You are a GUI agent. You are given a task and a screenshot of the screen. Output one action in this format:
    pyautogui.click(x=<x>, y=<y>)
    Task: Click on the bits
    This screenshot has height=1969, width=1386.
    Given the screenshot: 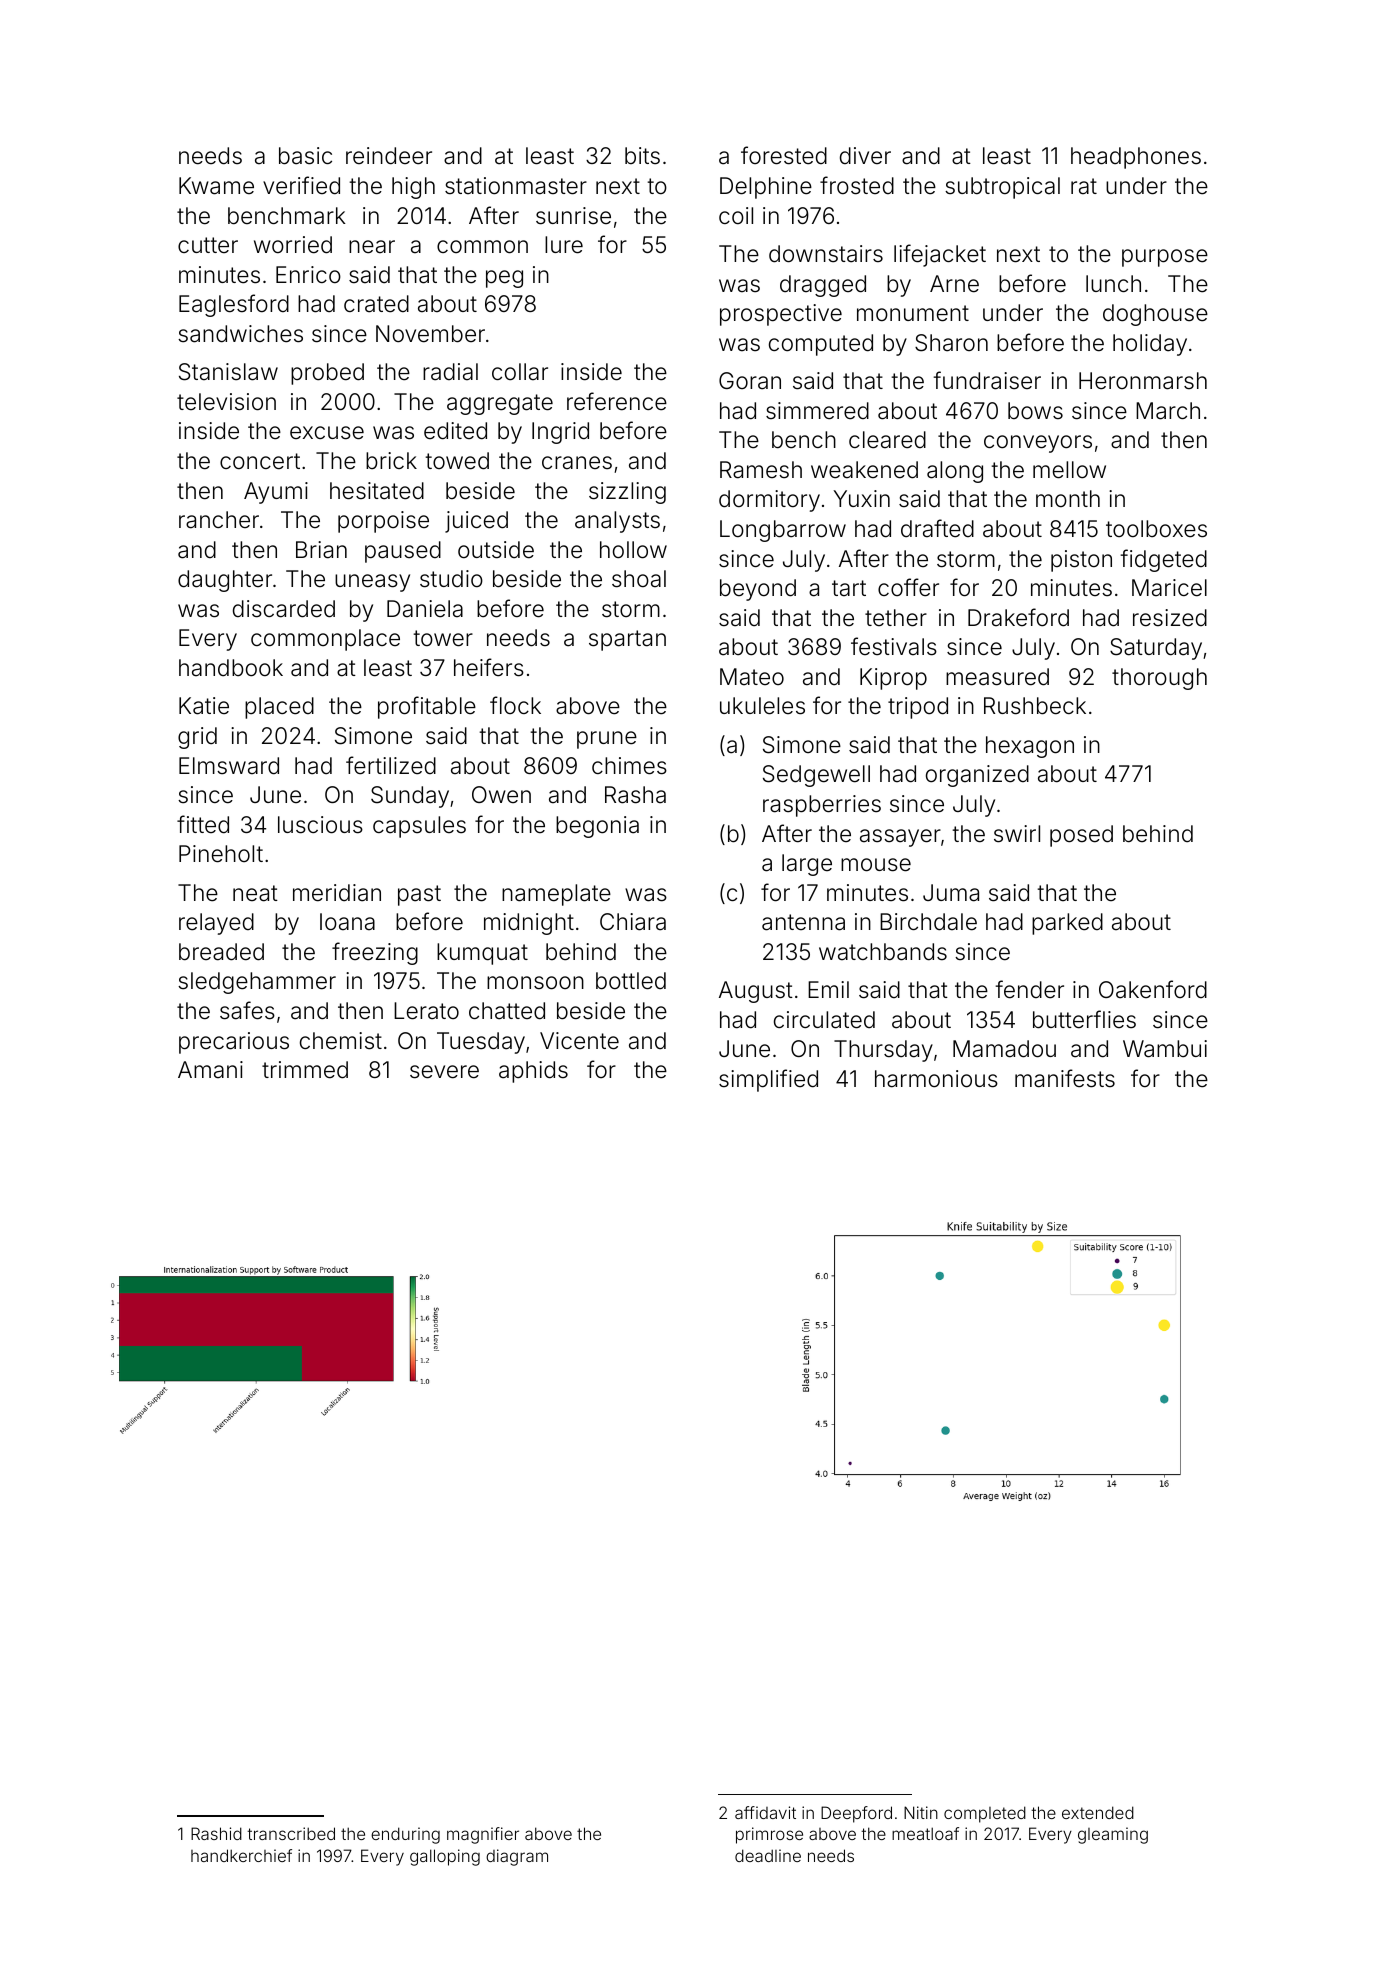 What is the action you would take?
    pyautogui.click(x=642, y=156)
